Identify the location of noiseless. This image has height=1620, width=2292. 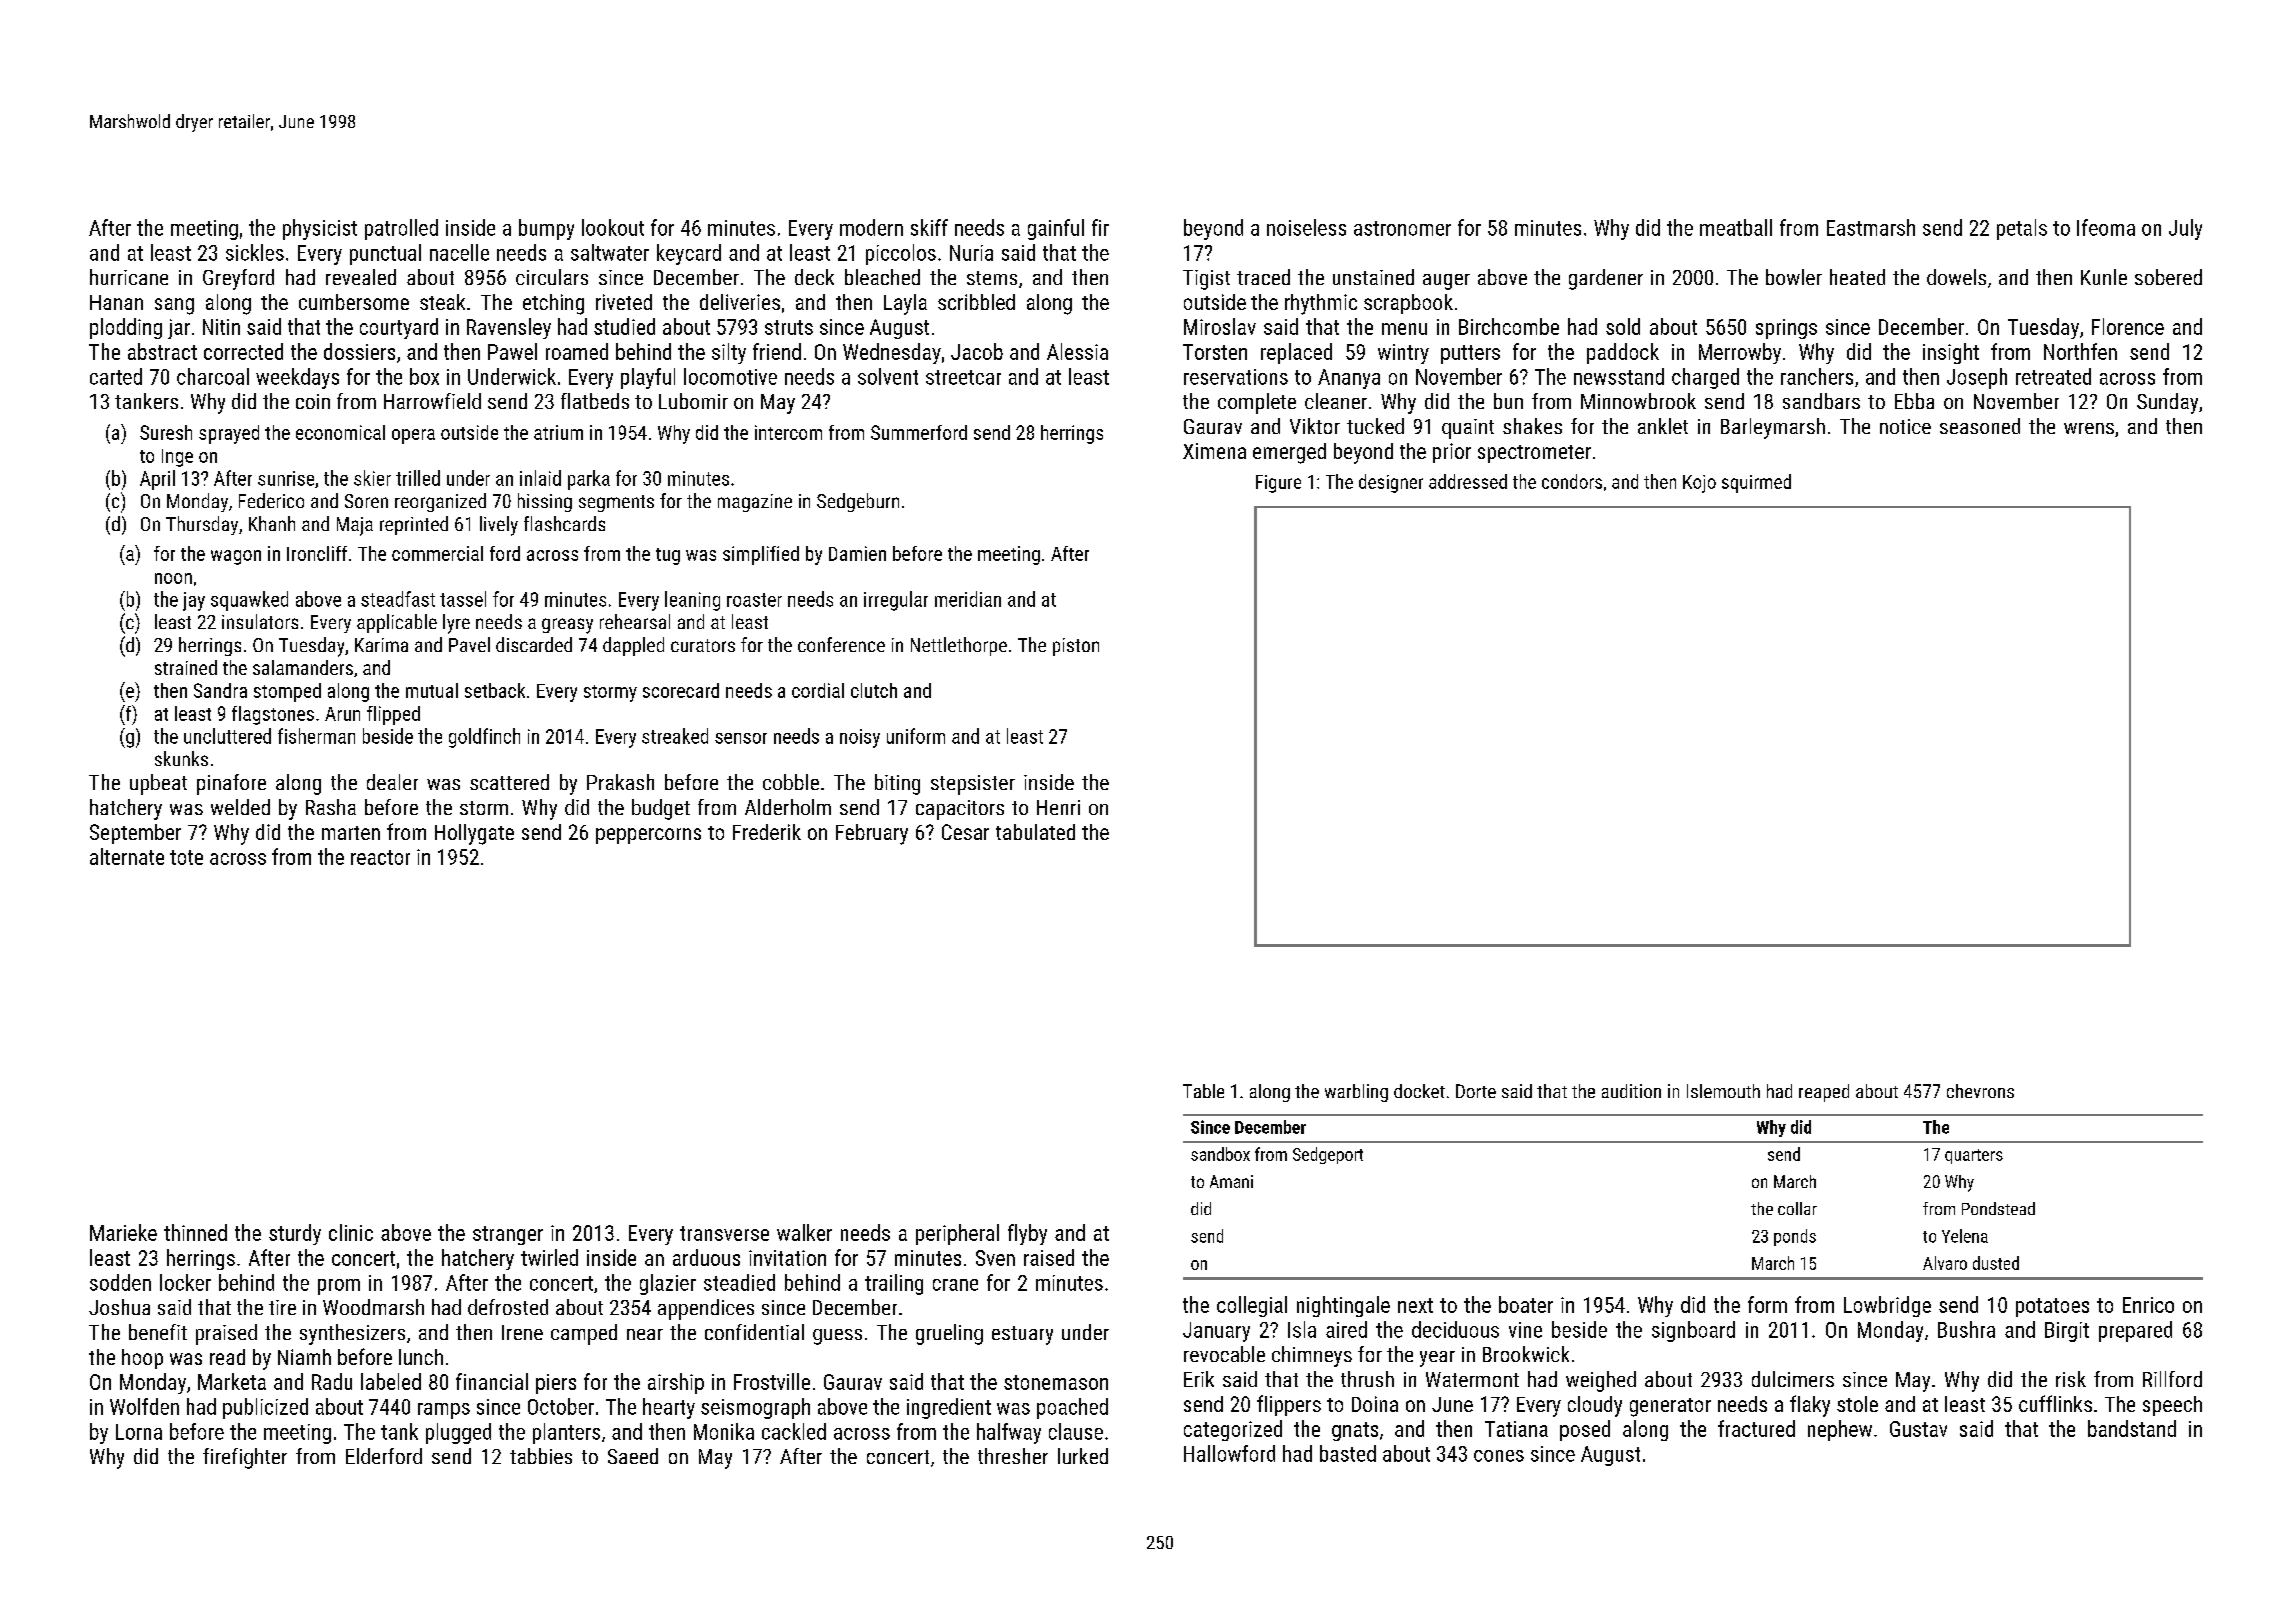
(1306, 227).
